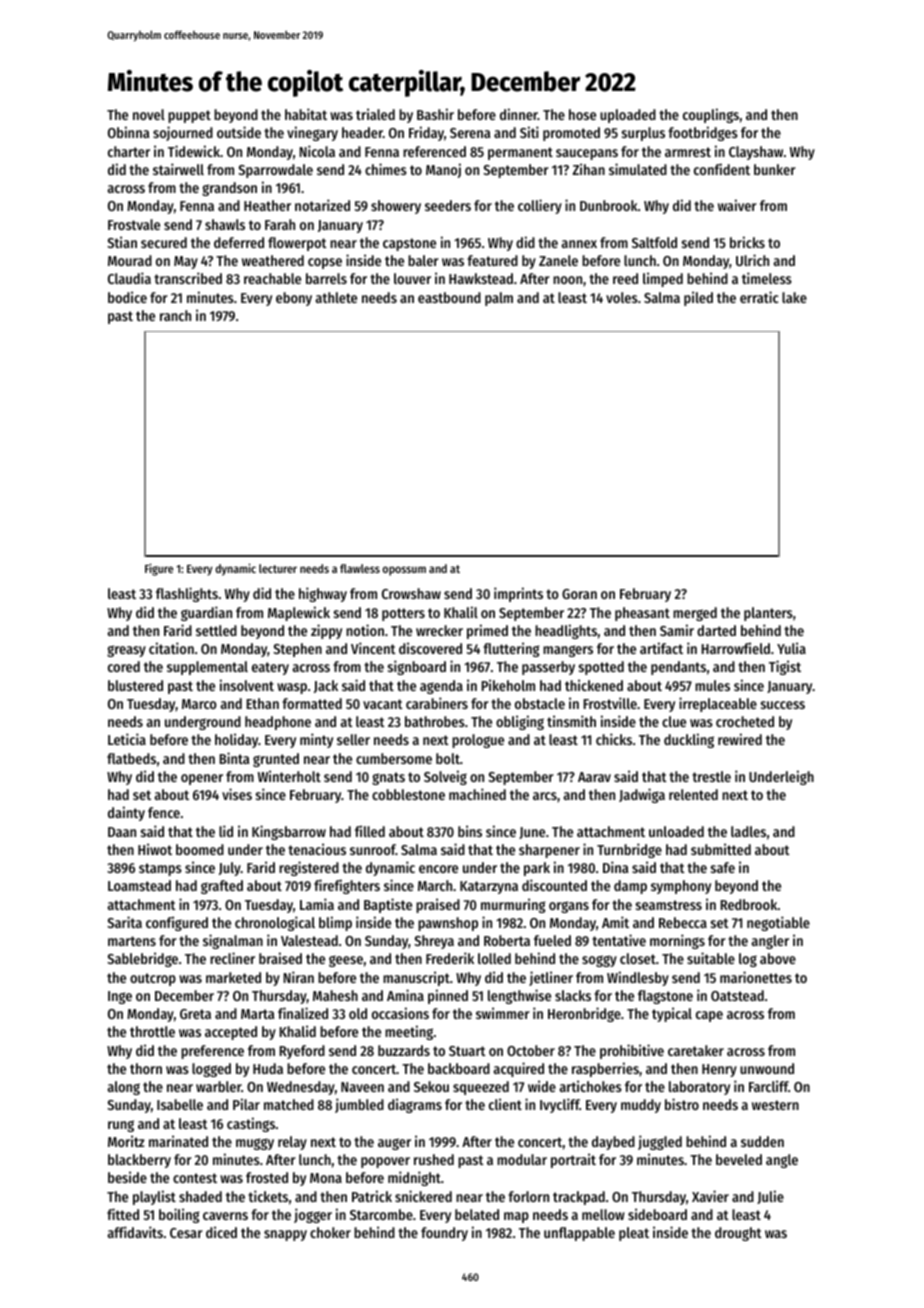 The image size is (924, 1308). What do you see at coordinates (711, 115) in the screenshot?
I see `couplings` at bounding box center [711, 115].
